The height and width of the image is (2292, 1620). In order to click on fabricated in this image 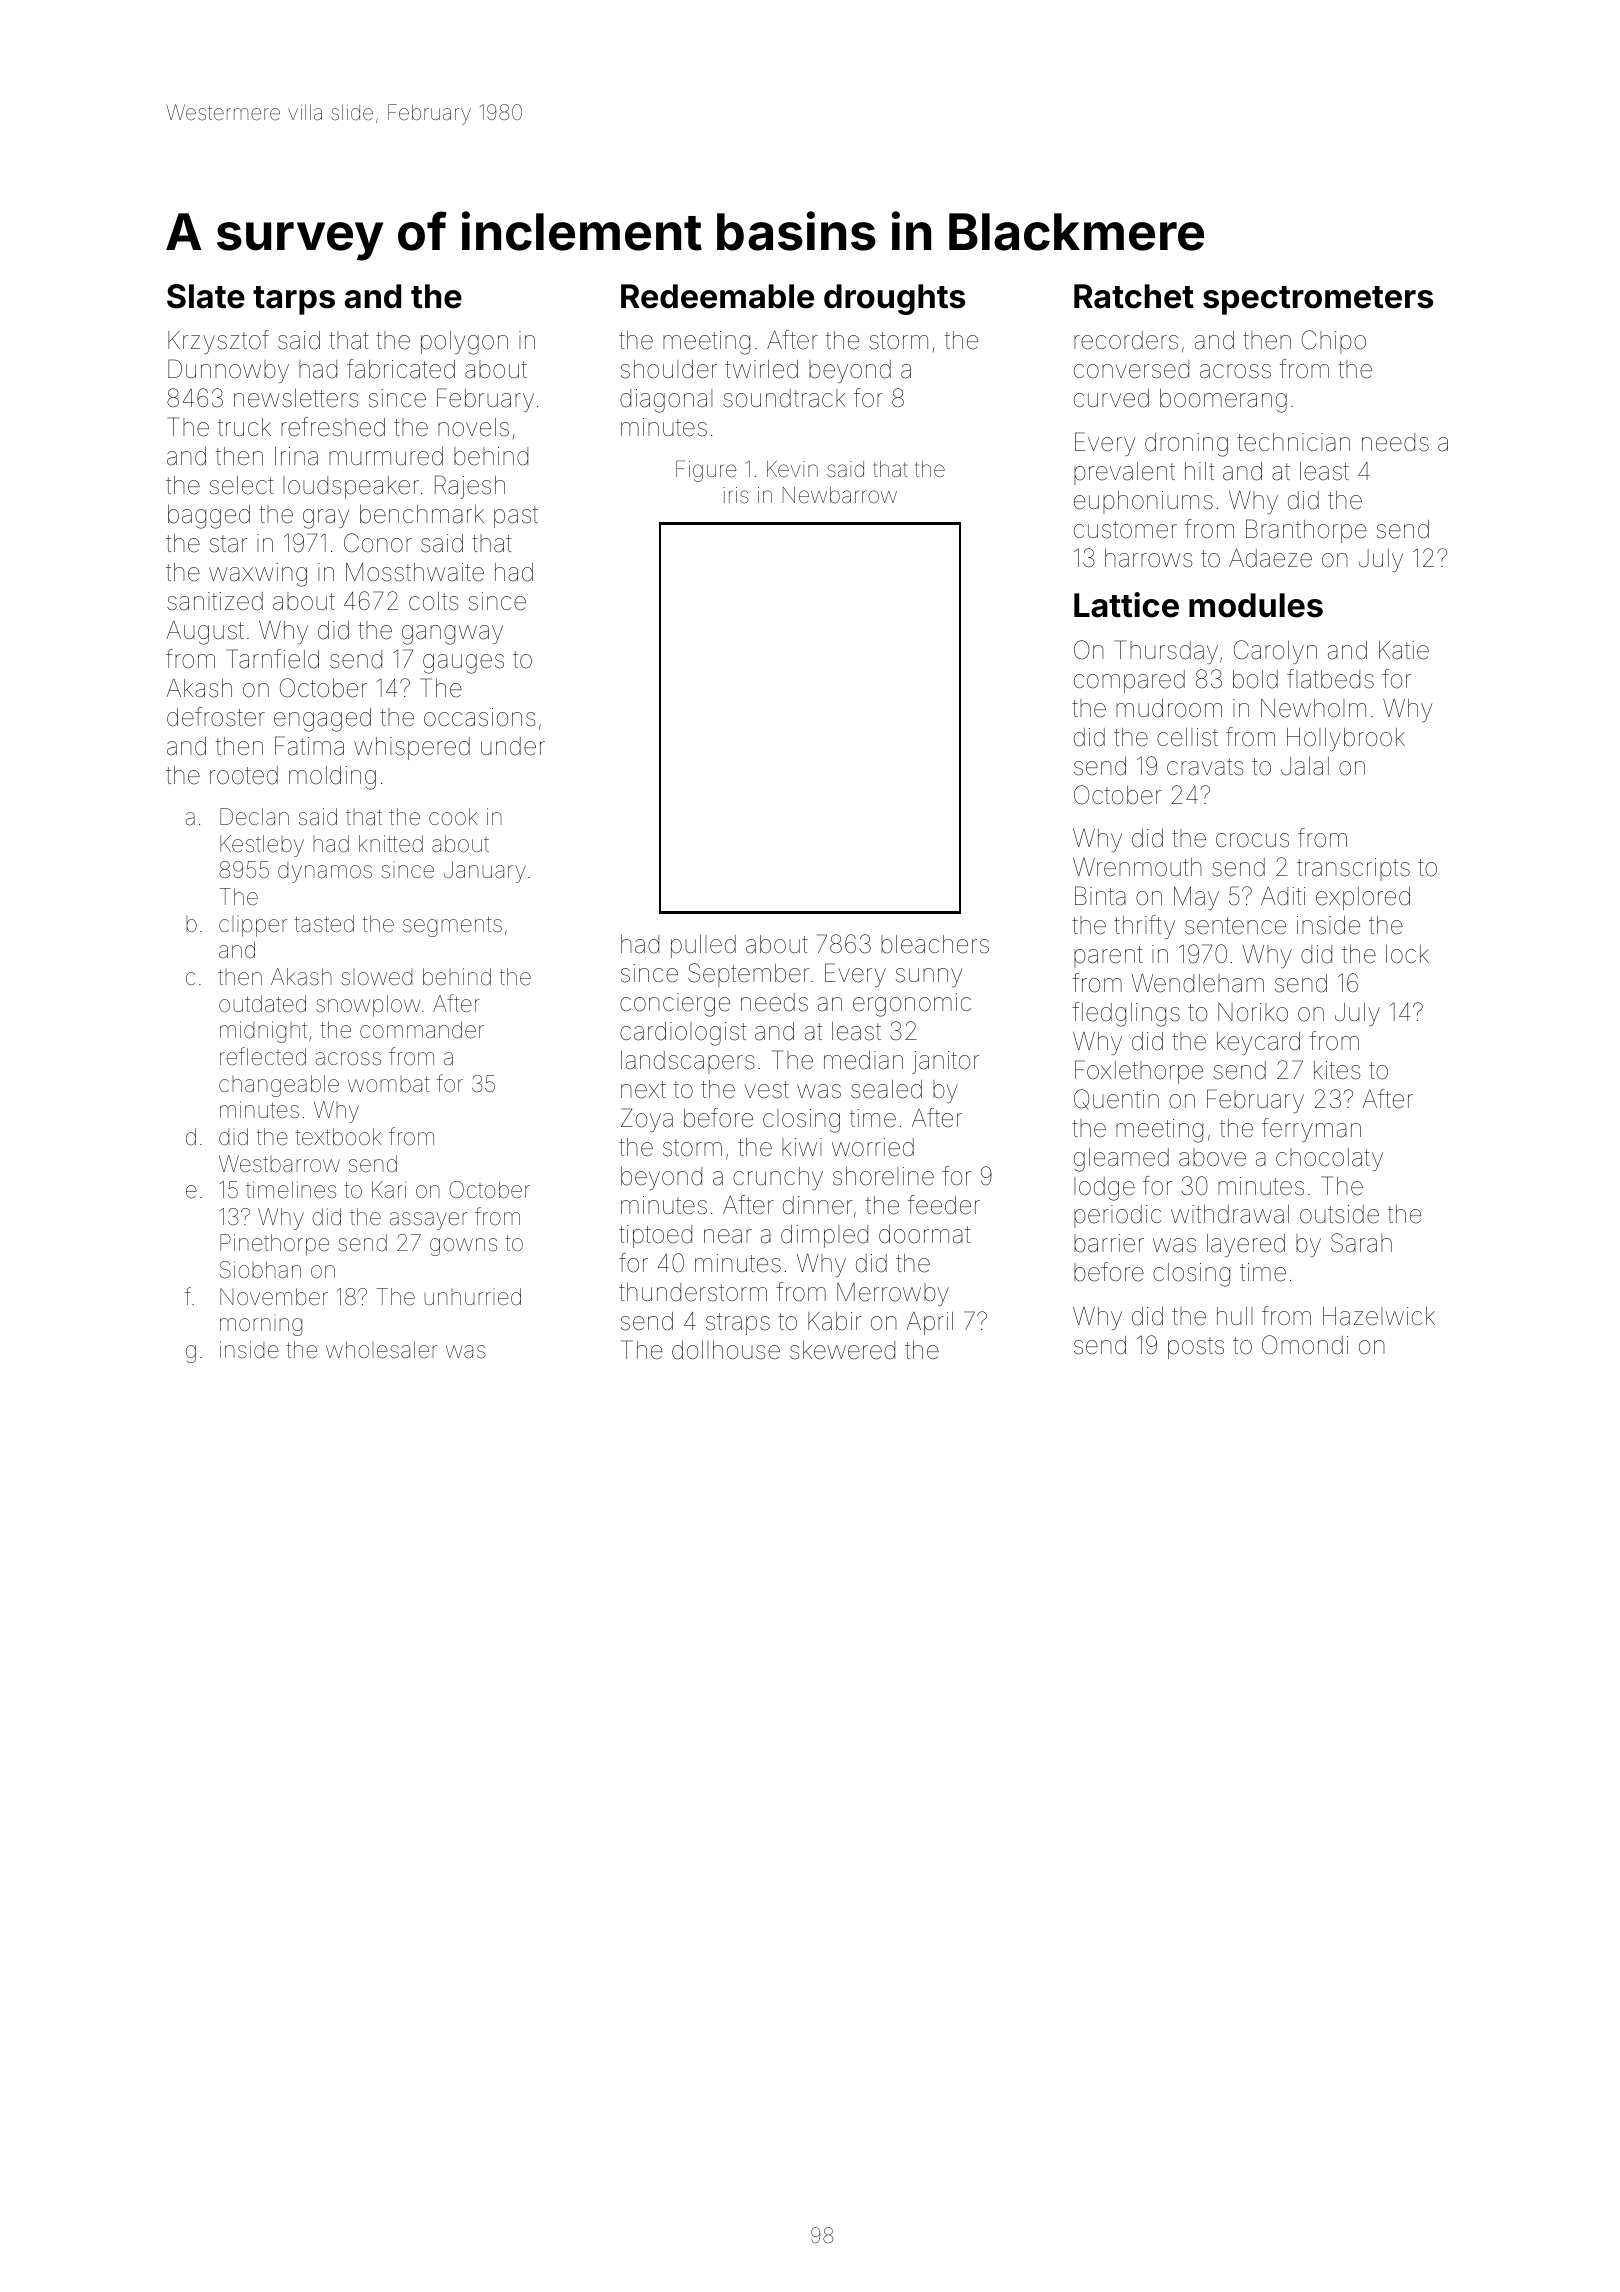, I will do `click(401, 369)`.
